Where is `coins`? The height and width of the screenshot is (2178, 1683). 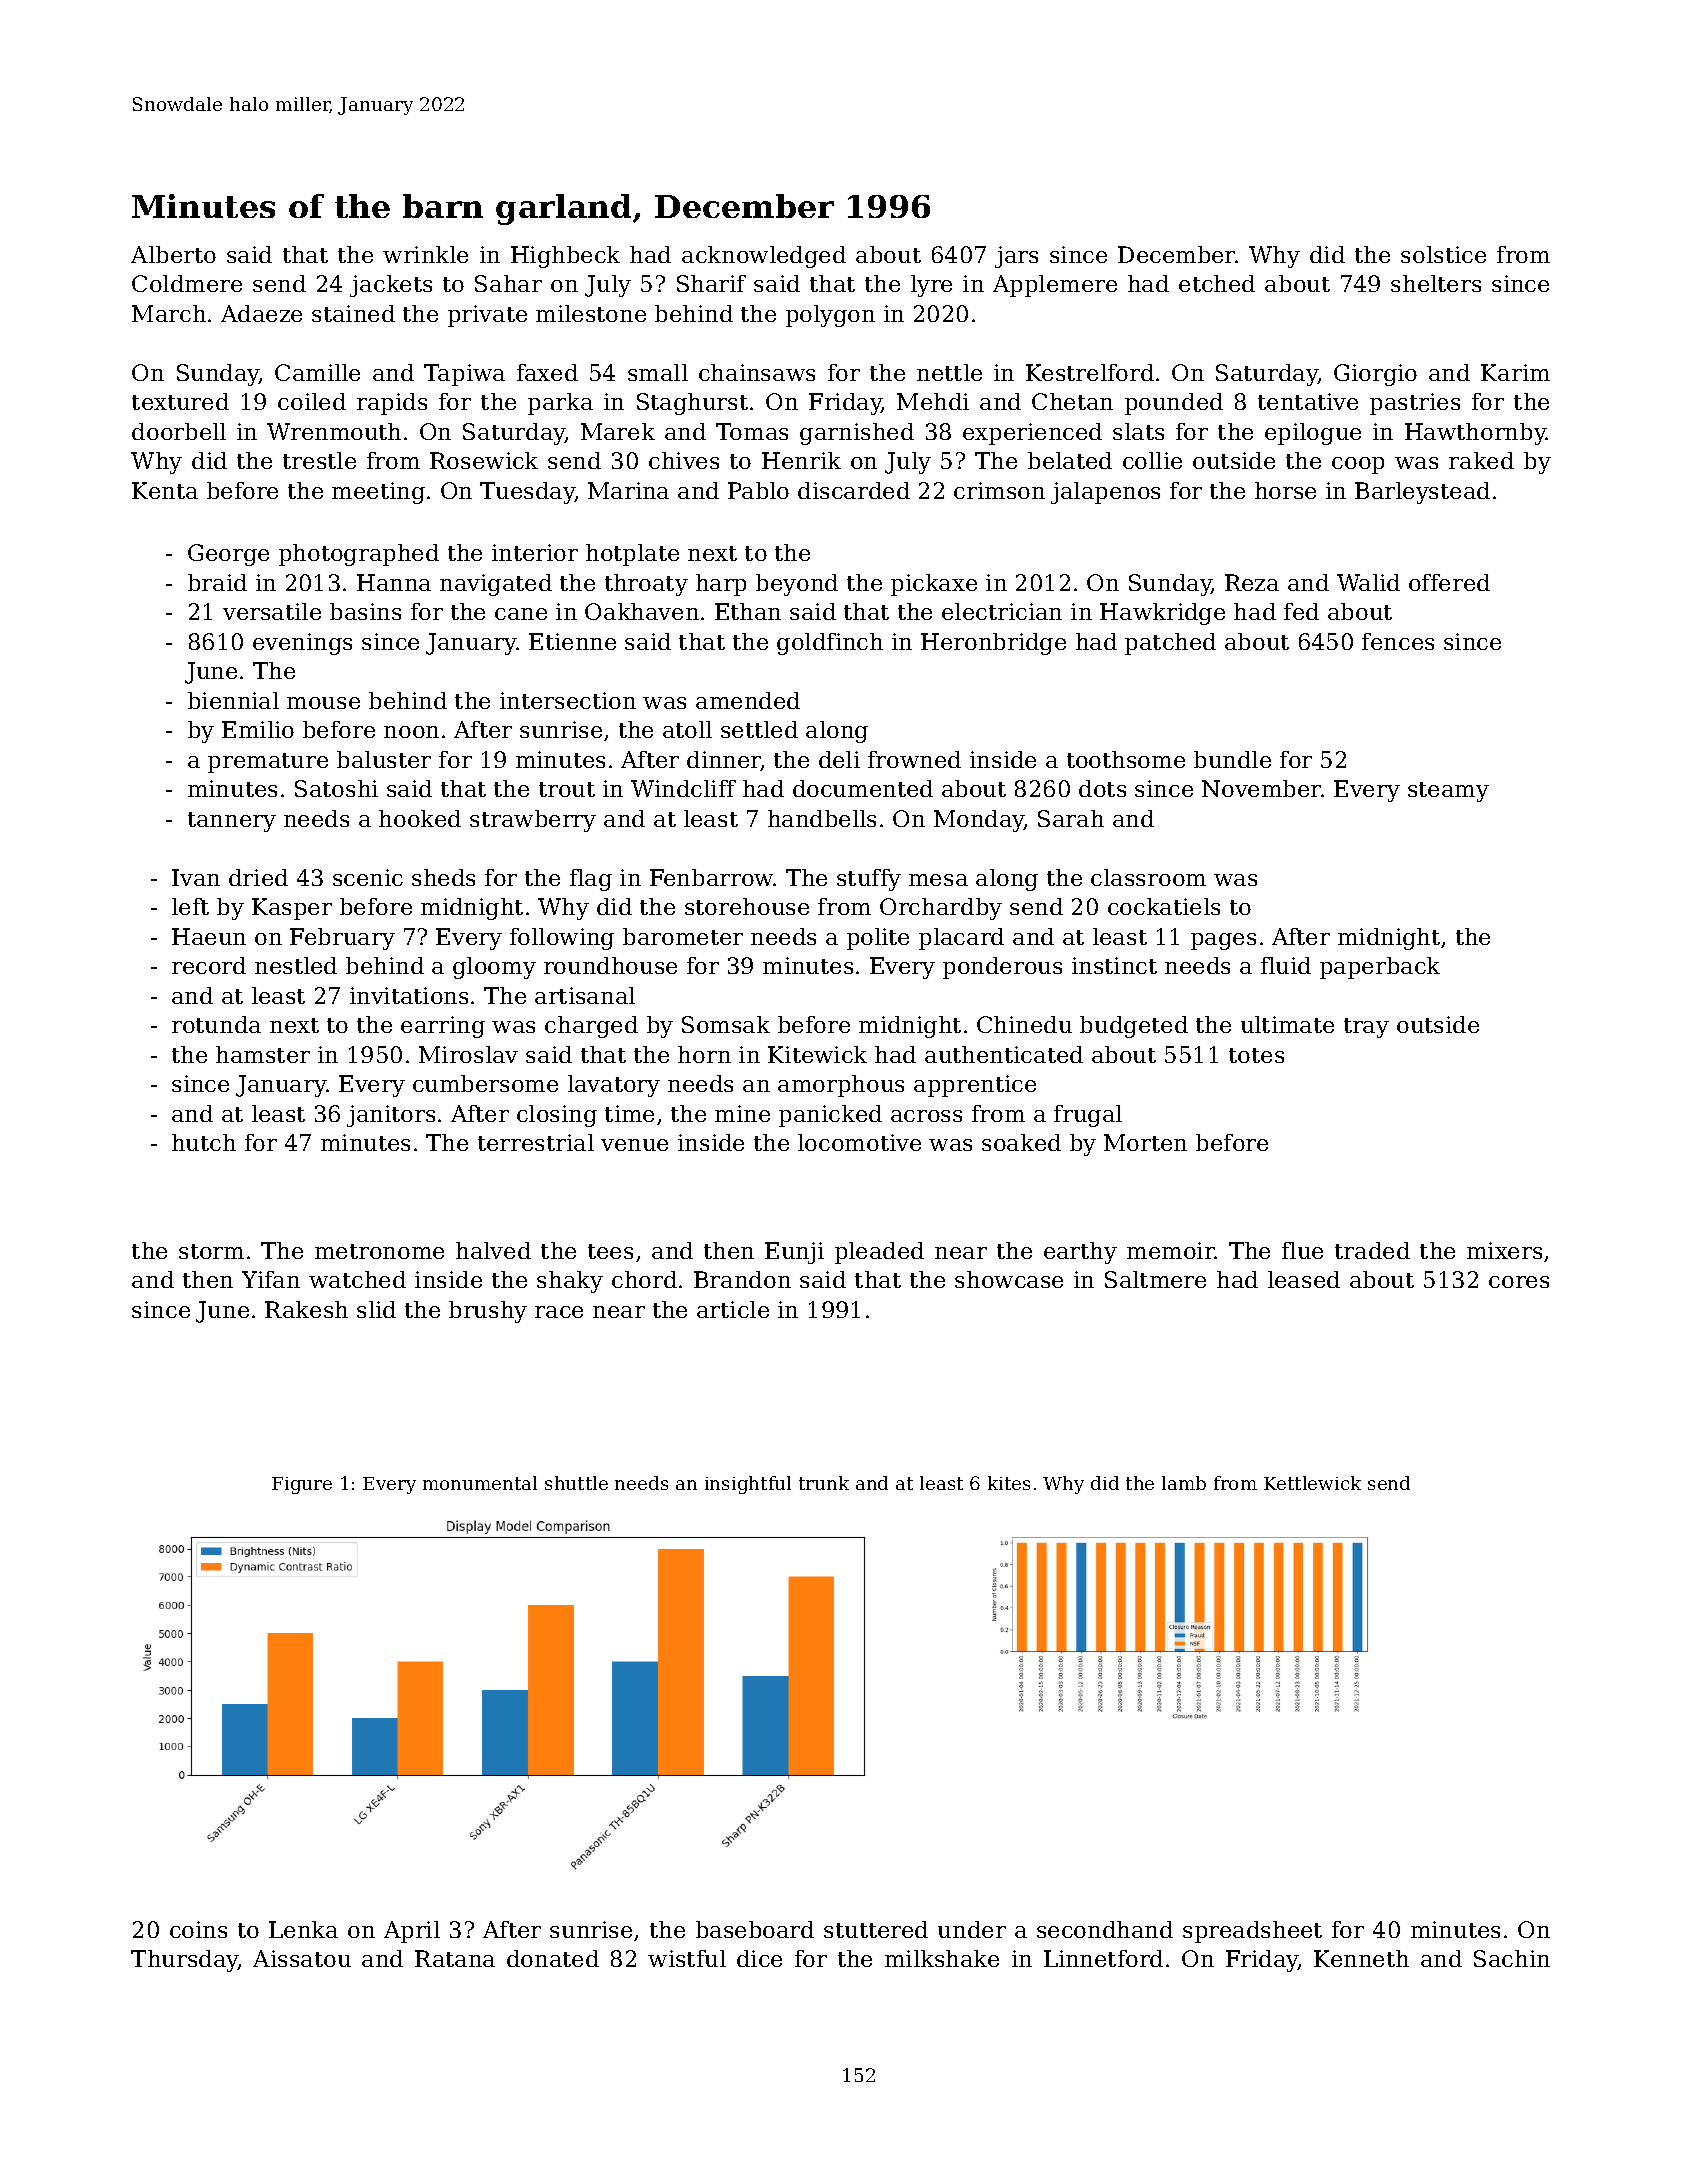
coins is located at coordinates (198, 1929).
